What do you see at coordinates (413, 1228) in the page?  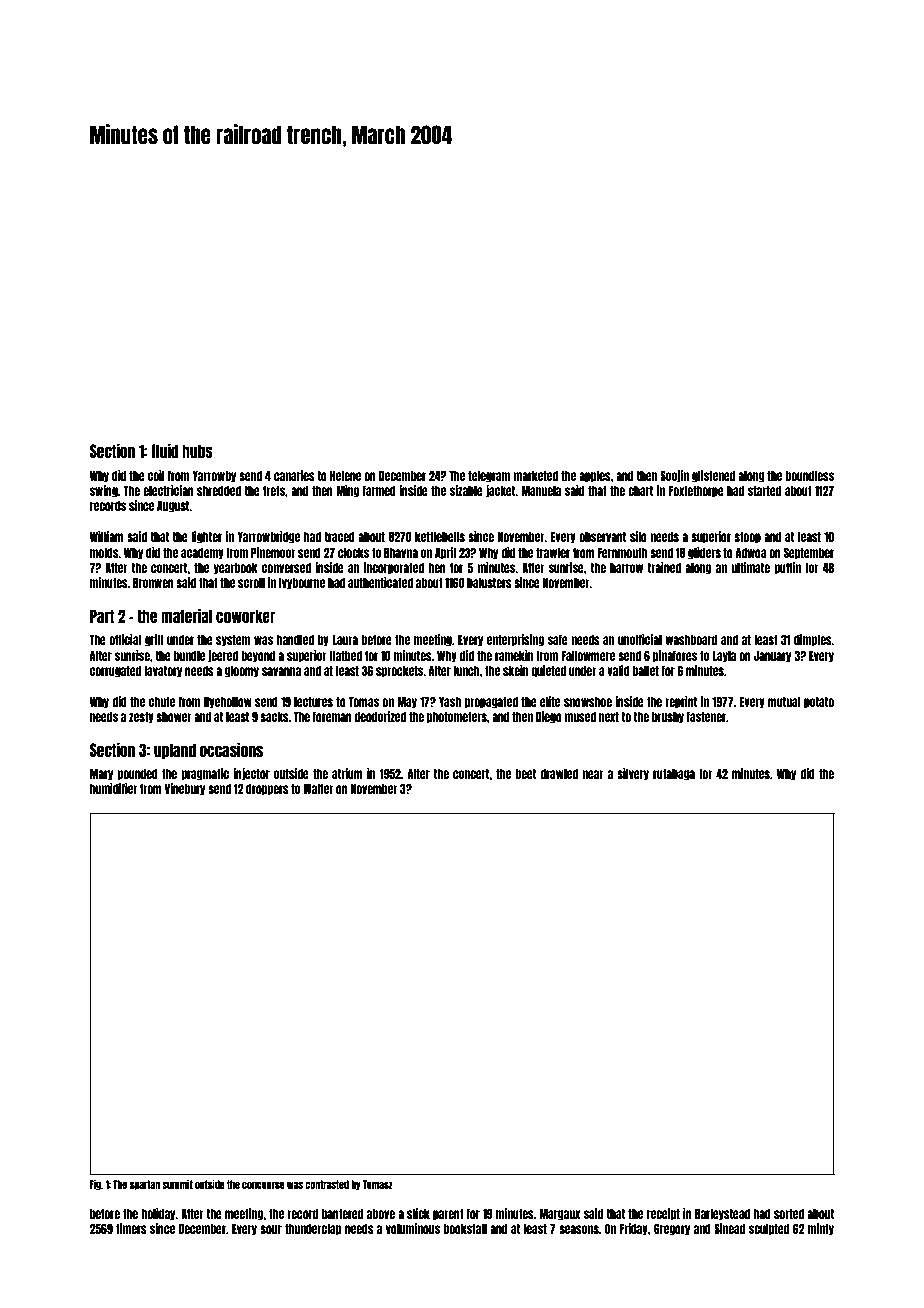 I see `voluminous` at bounding box center [413, 1228].
